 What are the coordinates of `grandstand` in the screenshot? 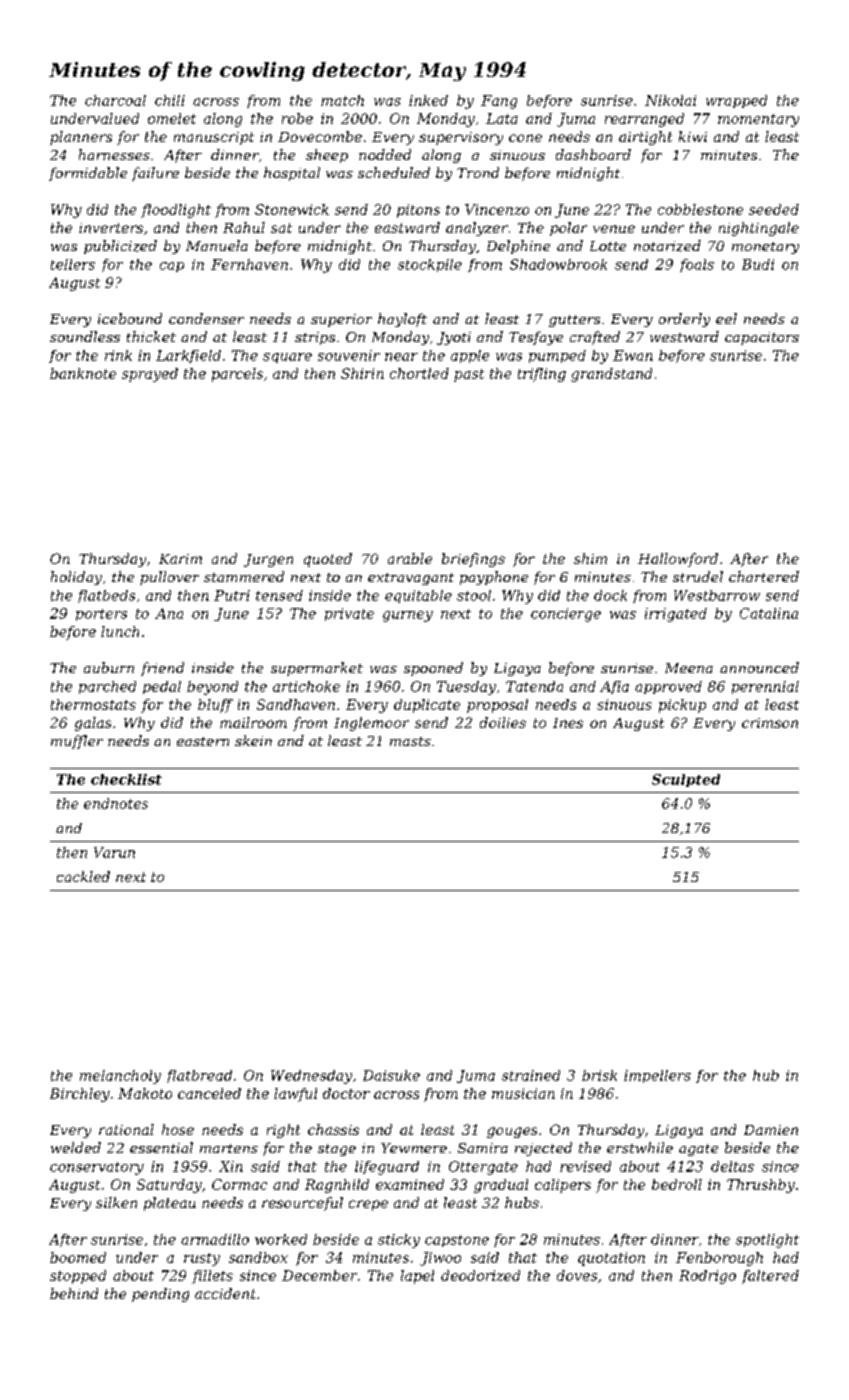 It's located at (611, 375).
